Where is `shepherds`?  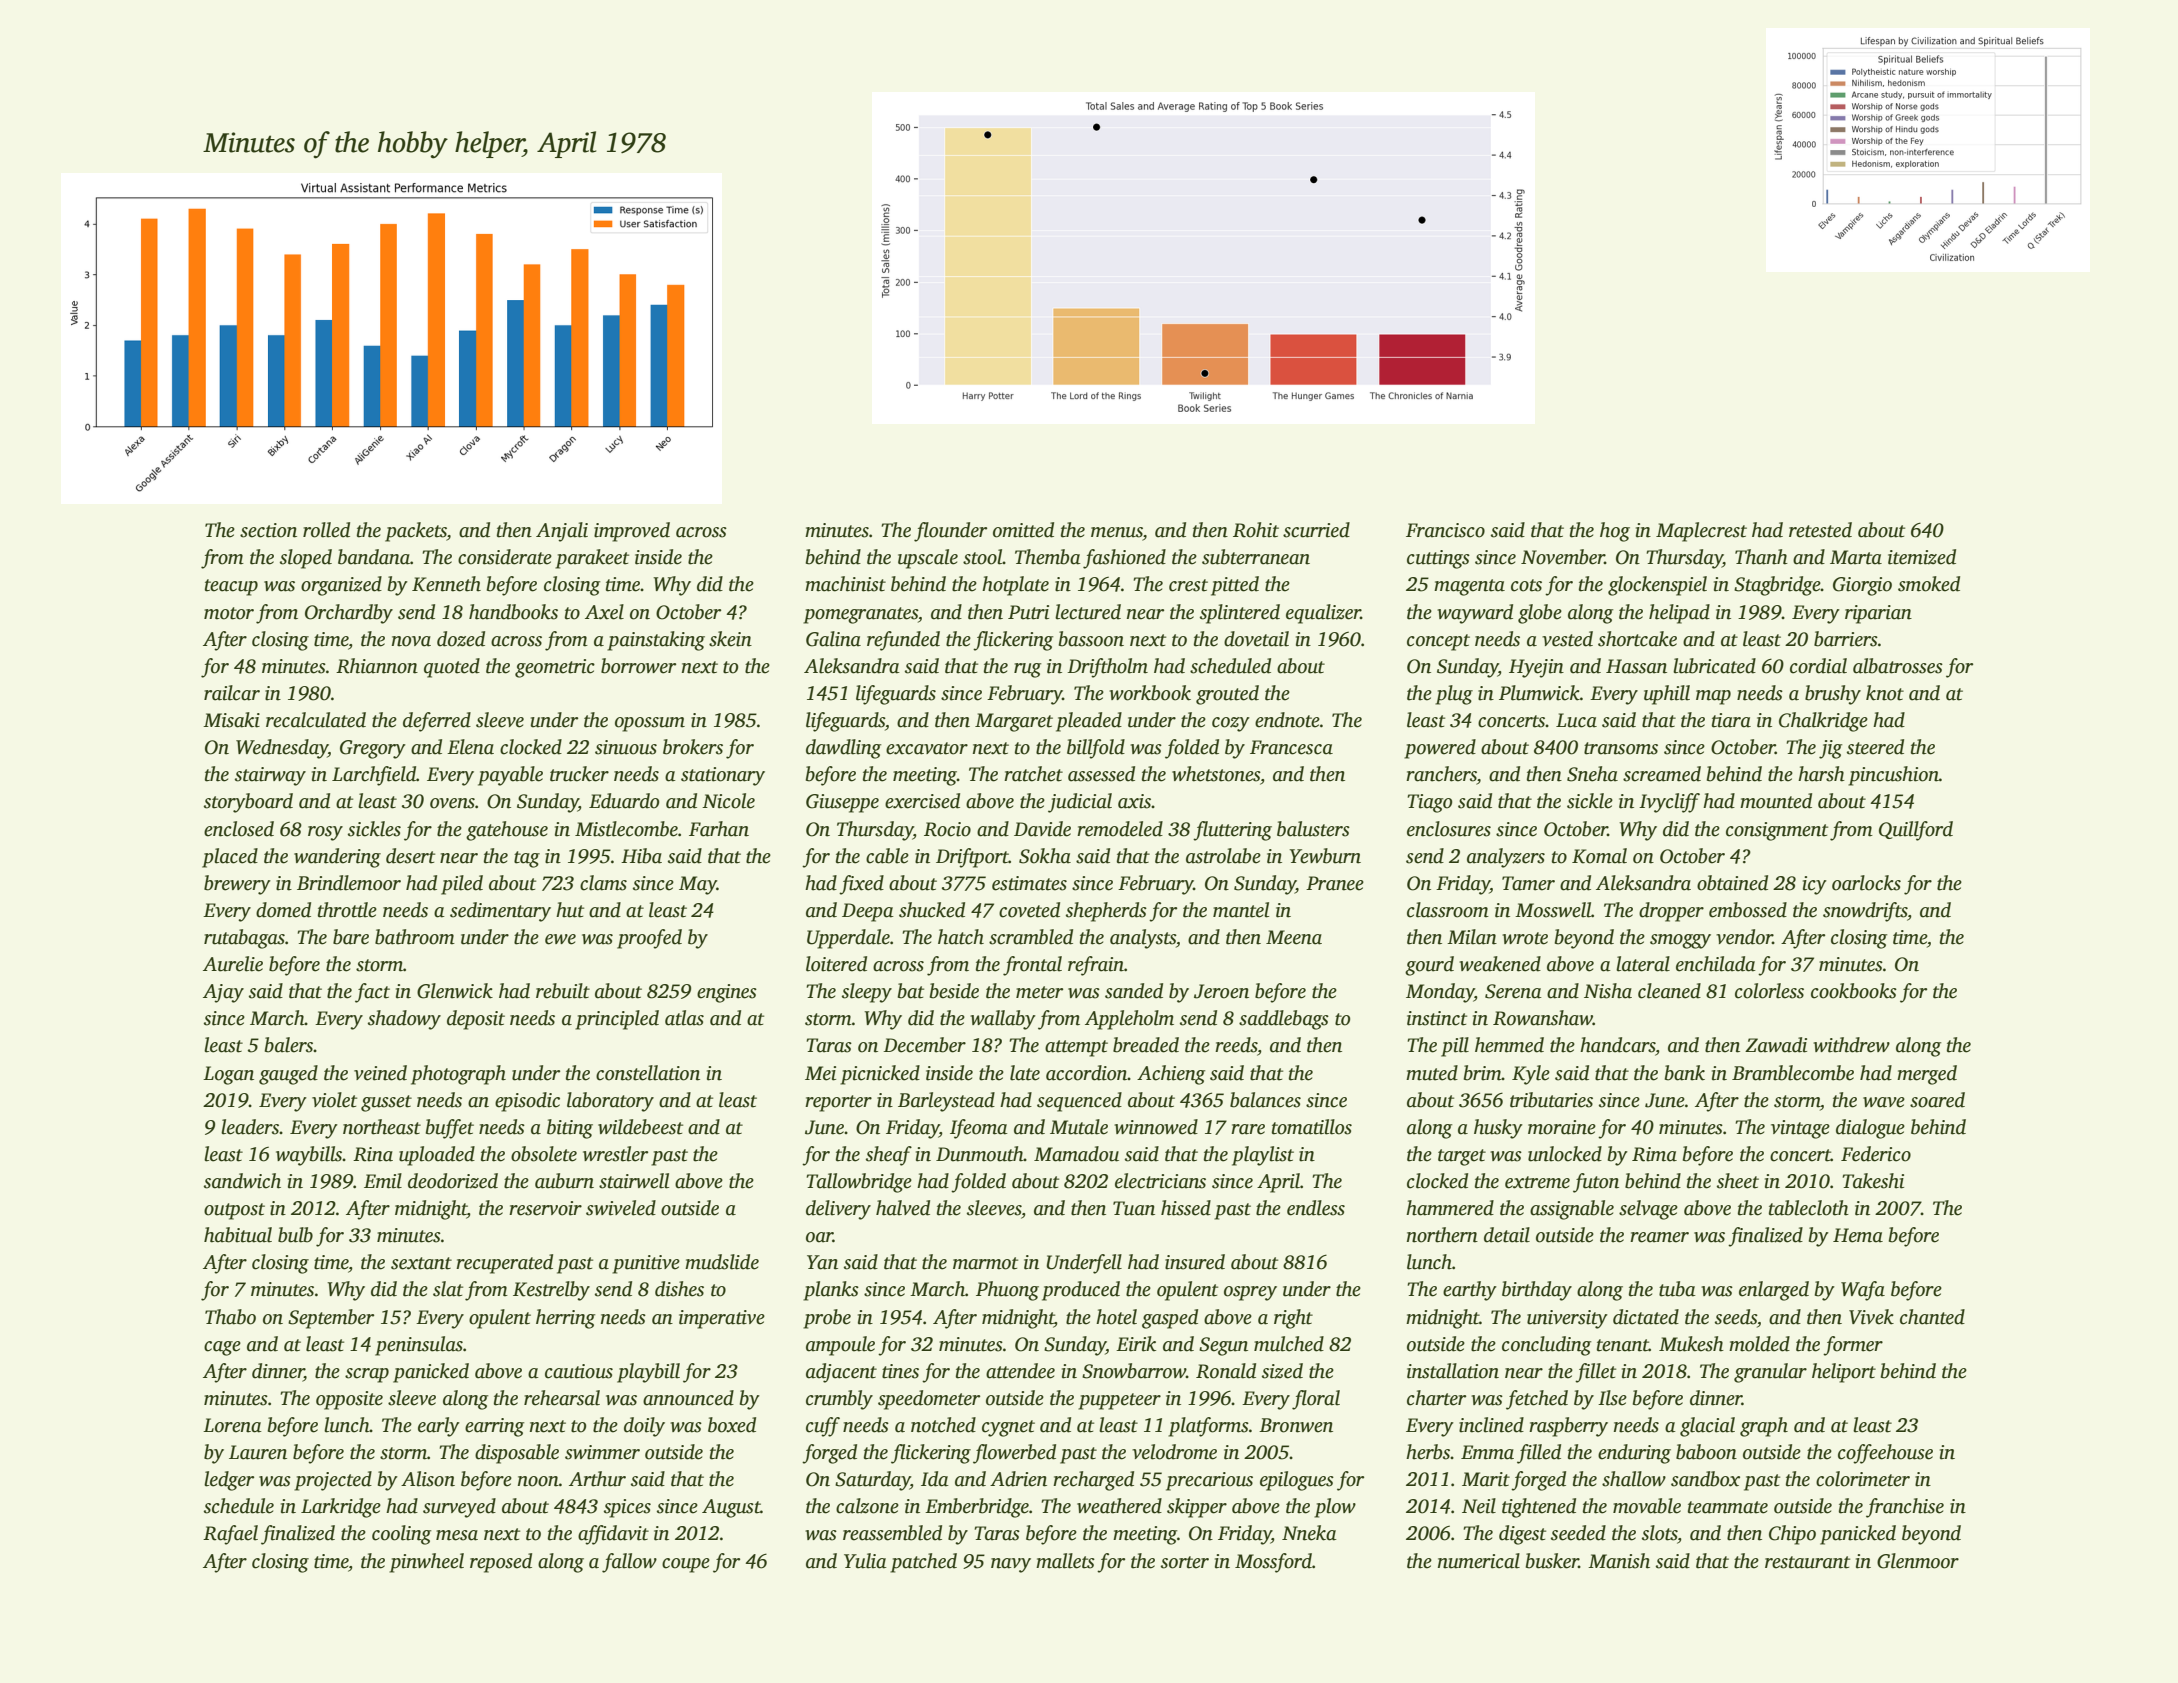 shepherds is located at coordinates (1106, 912).
